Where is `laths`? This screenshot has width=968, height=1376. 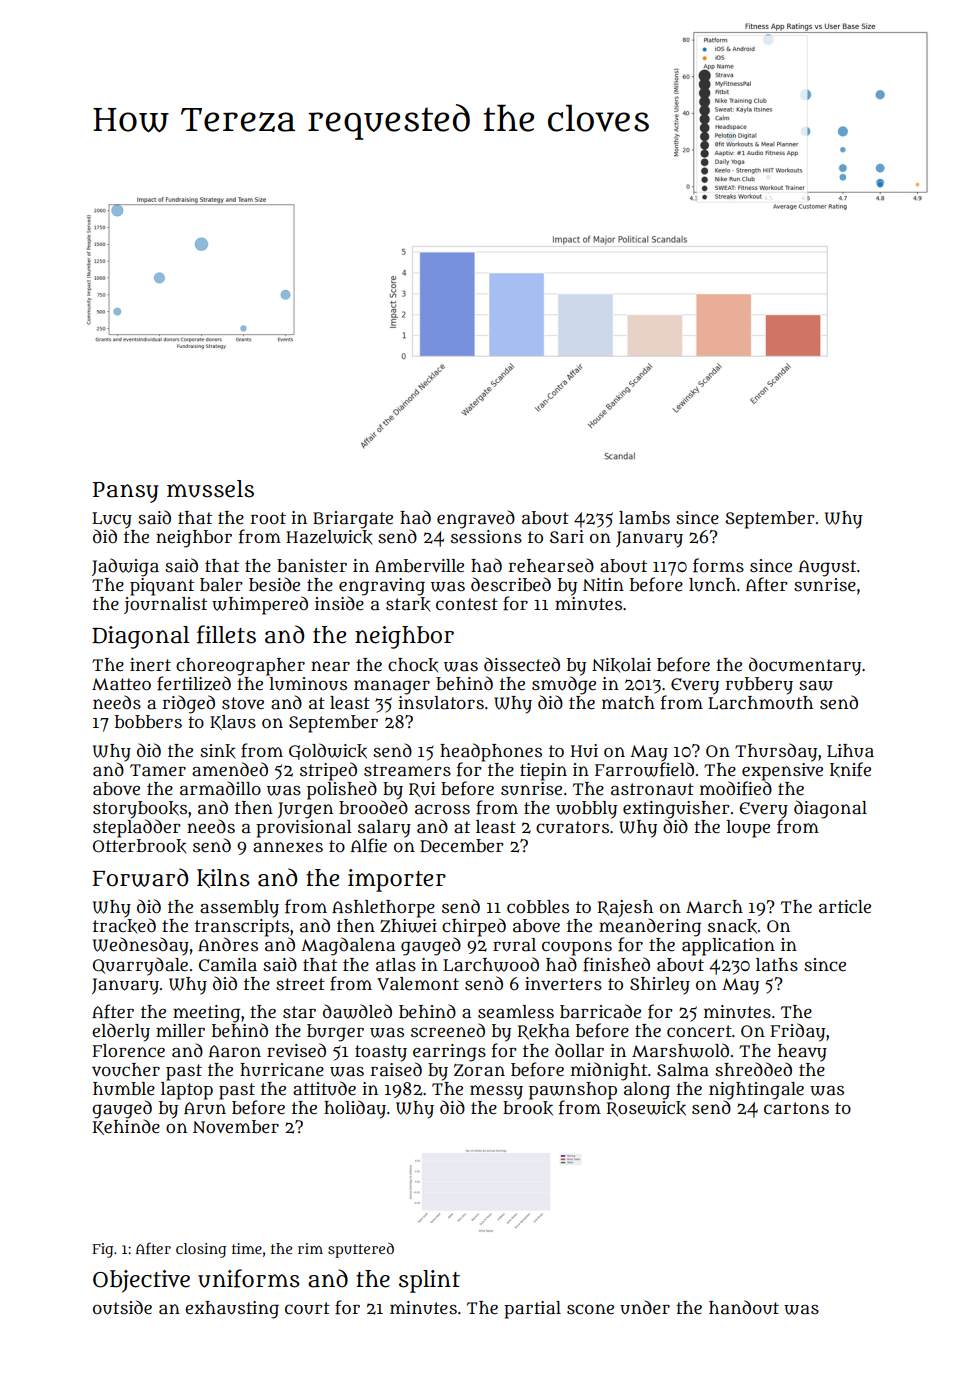 laths is located at coordinates (777, 965).
